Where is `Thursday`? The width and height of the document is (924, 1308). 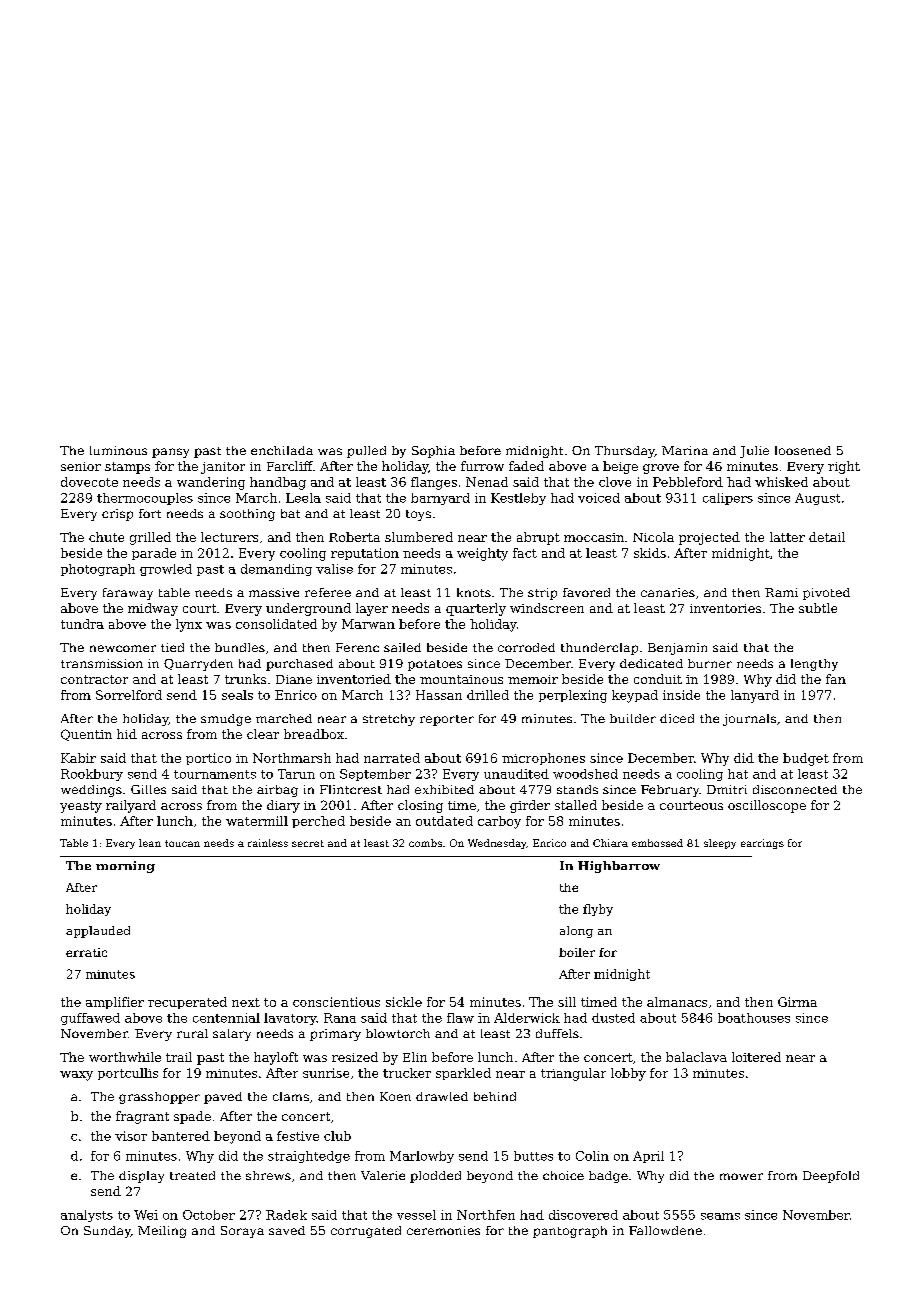 Thursday is located at coordinates (625, 452).
